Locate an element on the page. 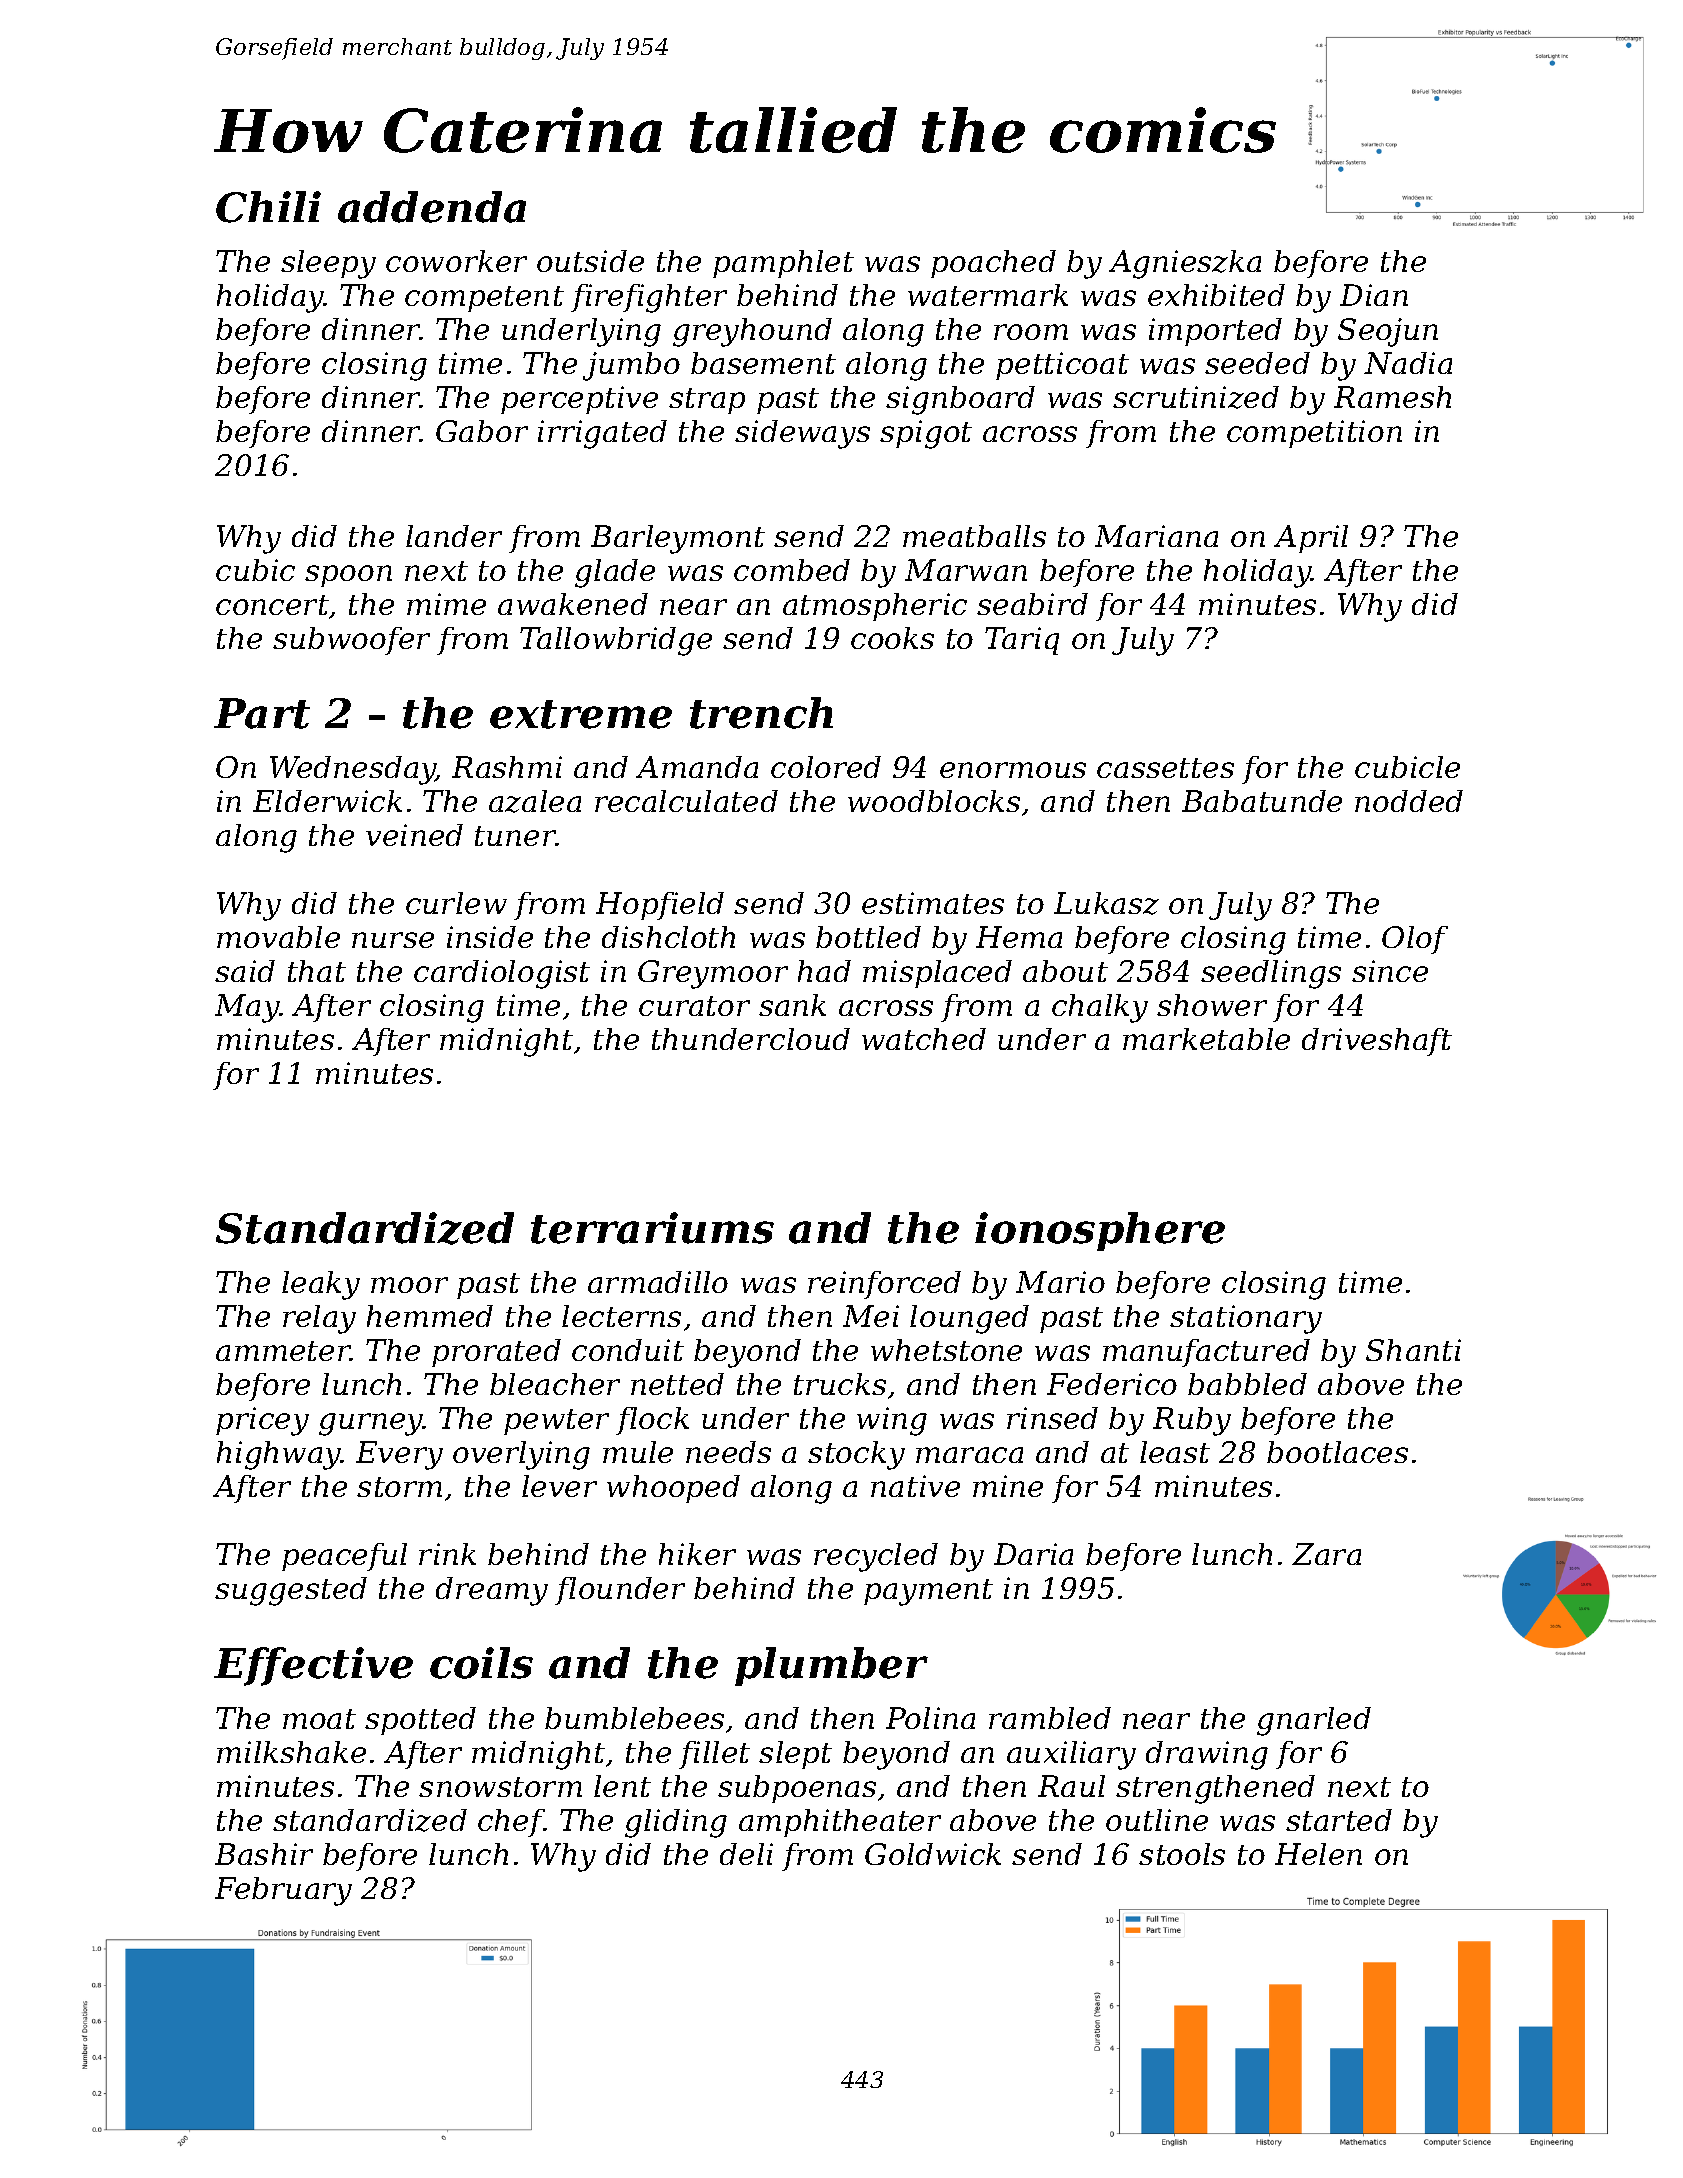 The height and width of the document is (2178, 1683). seedlings is located at coordinates (1271, 974).
